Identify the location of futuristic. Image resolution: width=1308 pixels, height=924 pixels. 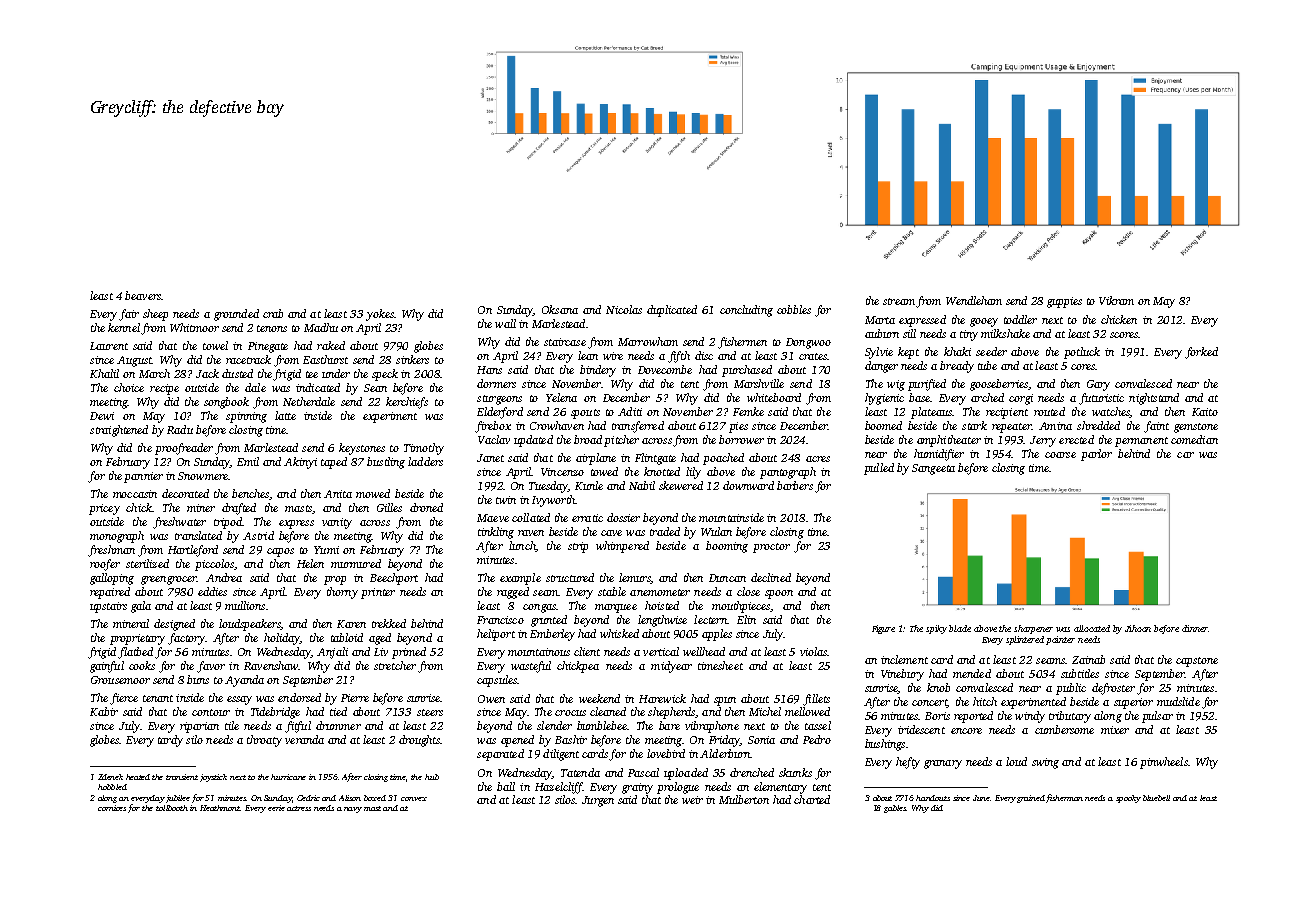
(1101, 399).
